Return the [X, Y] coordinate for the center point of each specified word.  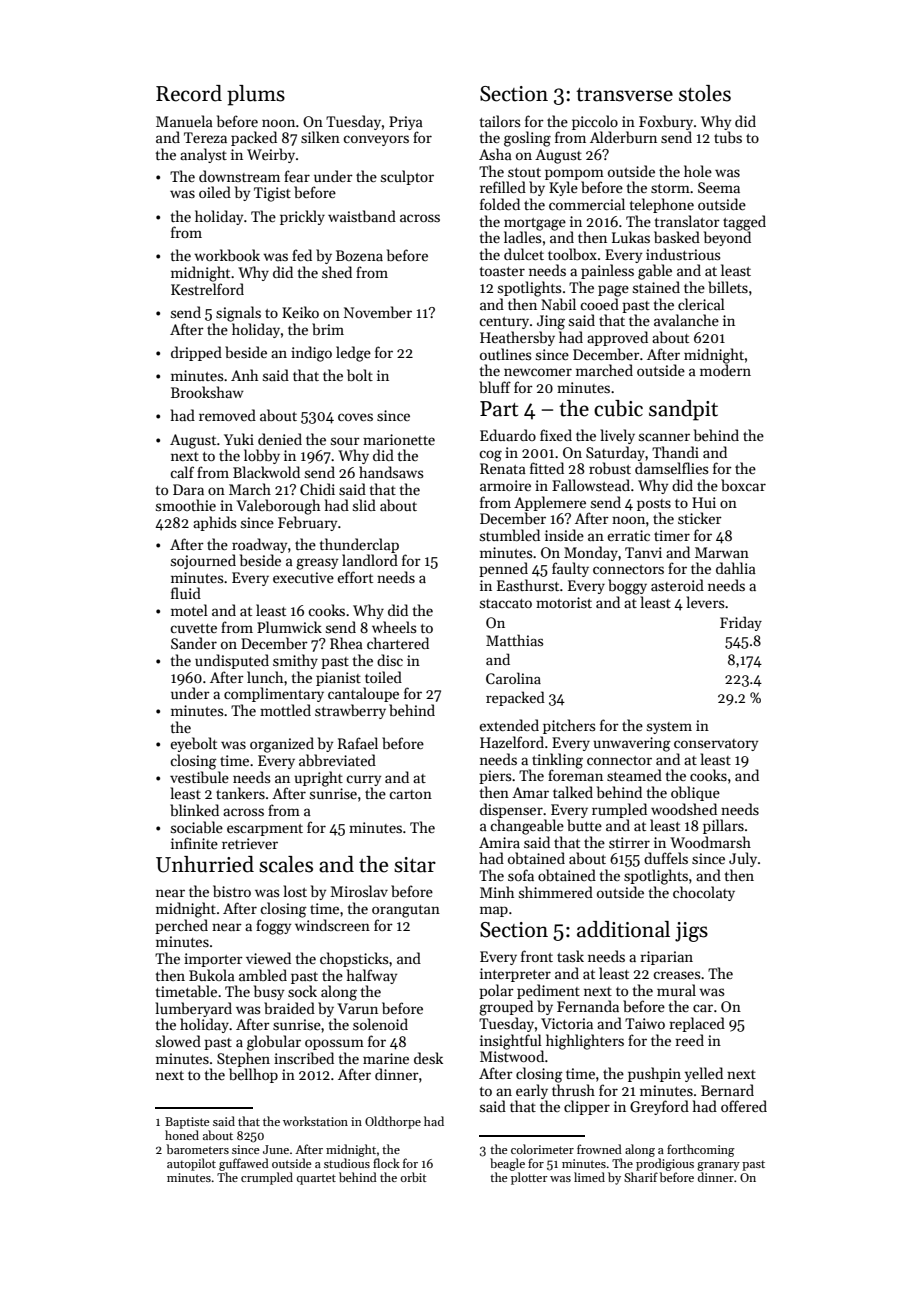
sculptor [407, 177]
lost [295, 891]
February [307, 523]
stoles [705, 93]
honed [182, 1135]
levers [705, 602]
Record [189, 93]
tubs [728, 137]
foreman [575, 775]
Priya [406, 123]
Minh [497, 892]
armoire [505, 485]
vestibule [199, 777]
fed [302, 255]
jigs [691, 932]
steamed [634, 775]
